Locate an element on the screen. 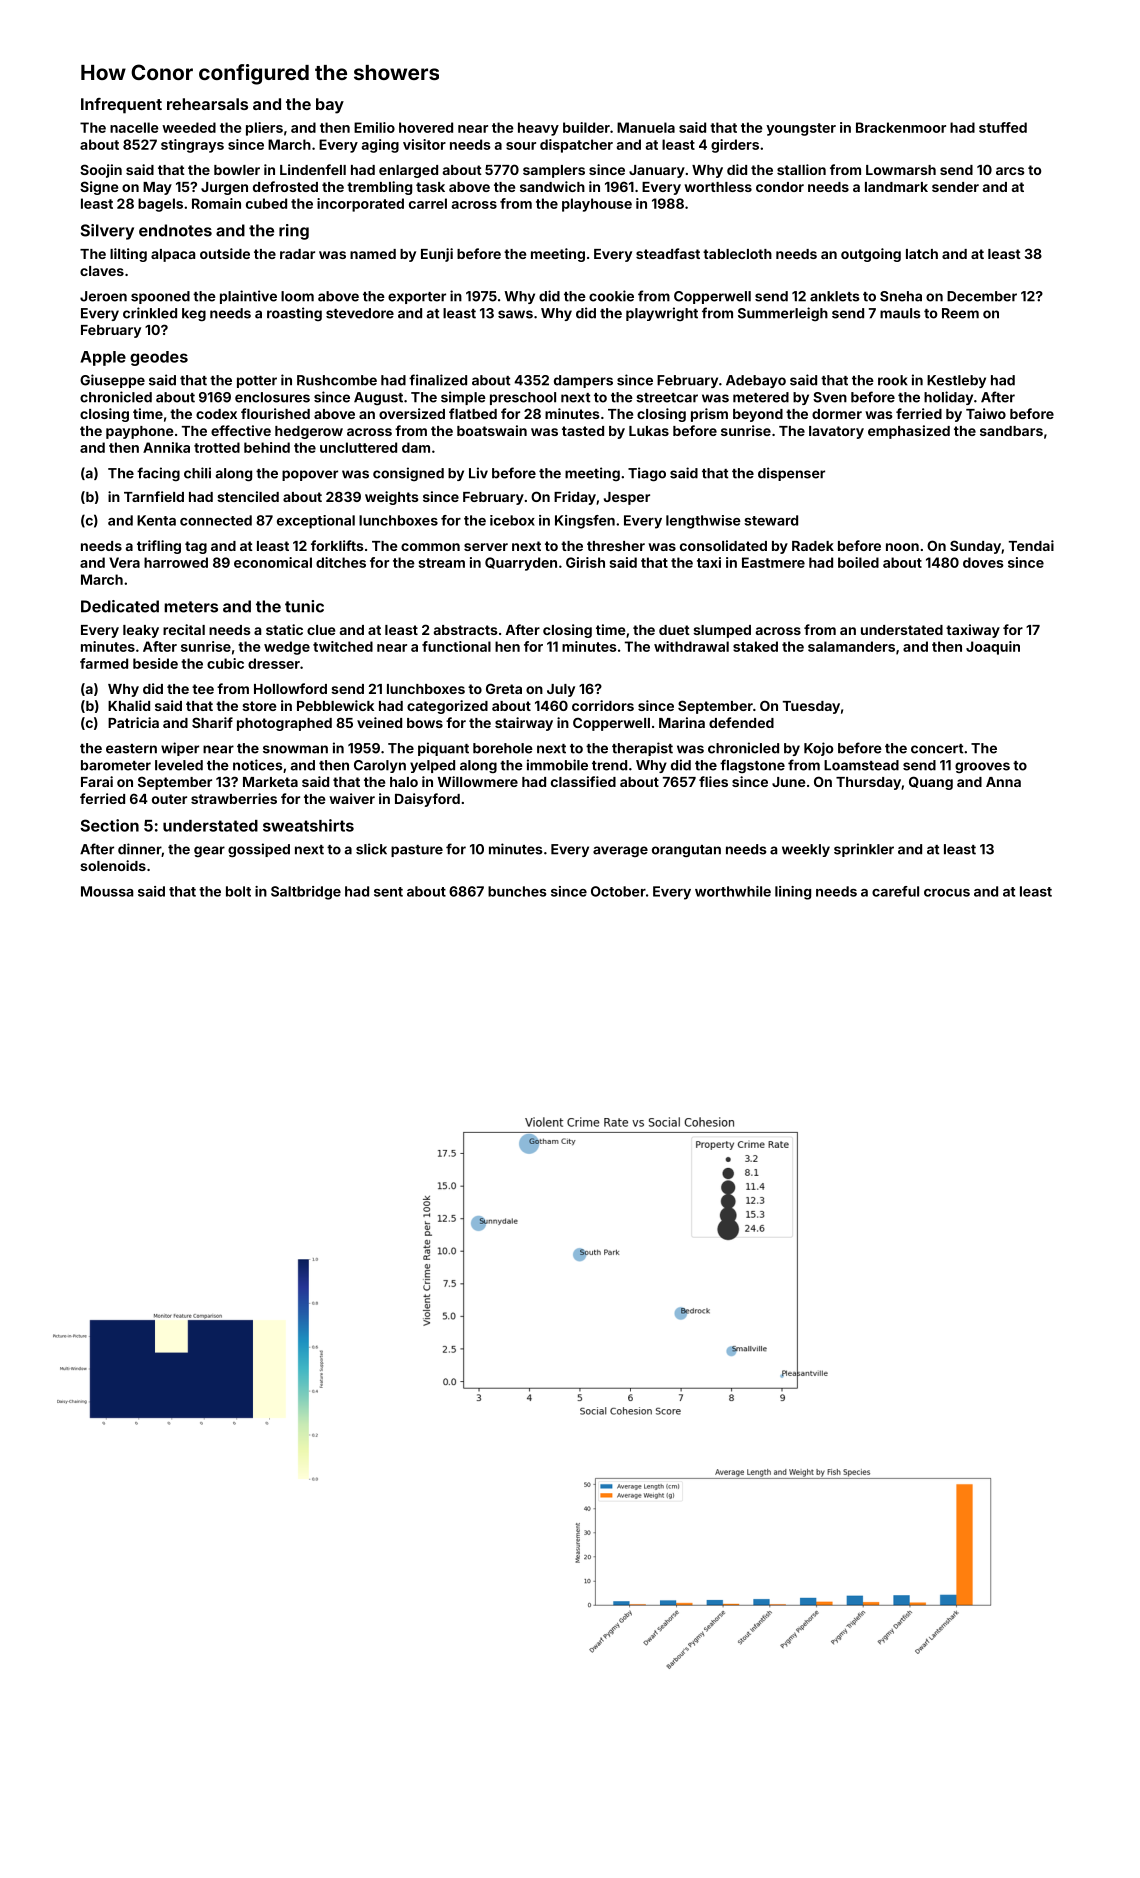  cookie is located at coordinates (611, 296).
